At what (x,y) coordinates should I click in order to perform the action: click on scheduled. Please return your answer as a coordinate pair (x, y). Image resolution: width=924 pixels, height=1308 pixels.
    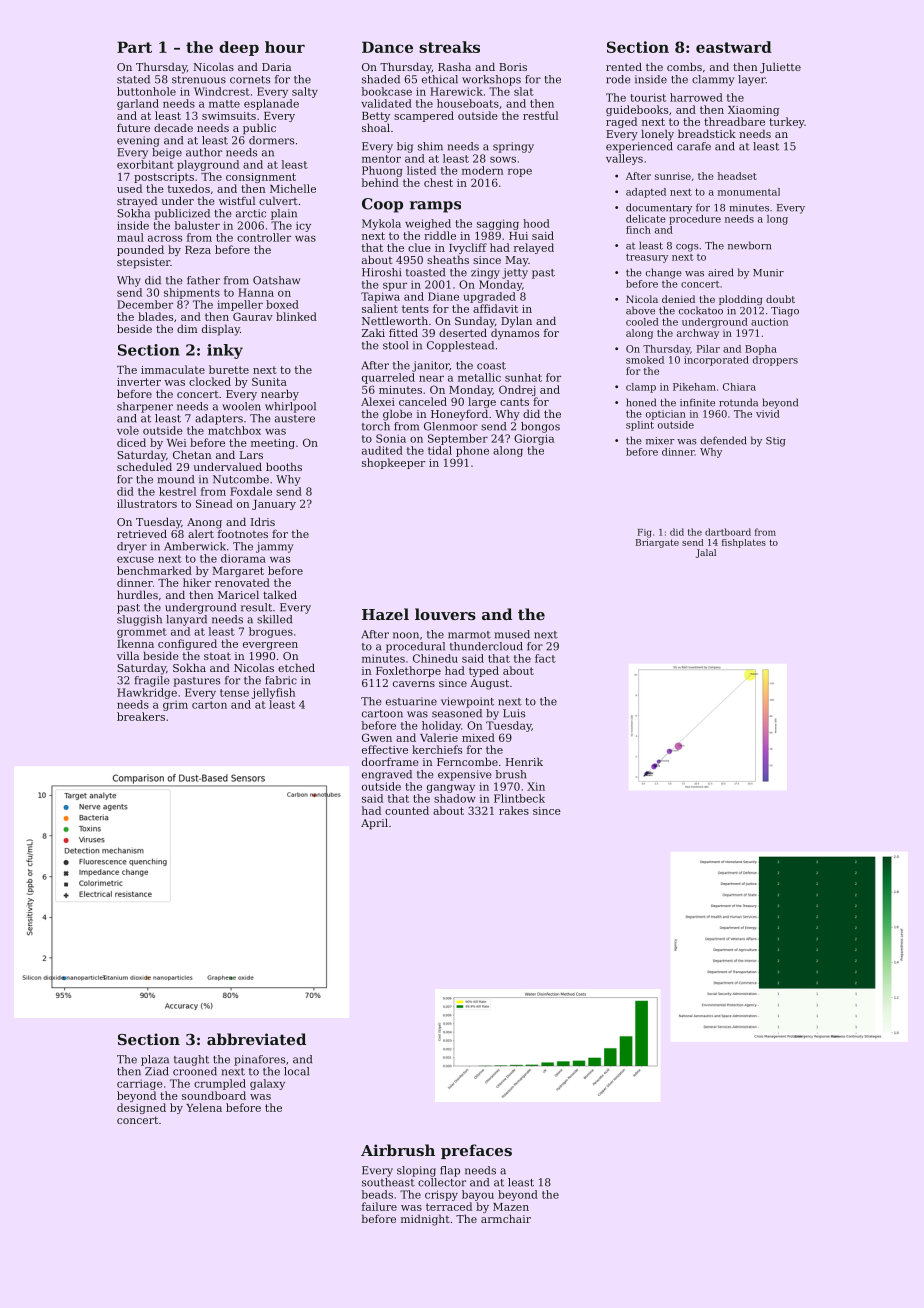
    Looking at the image, I should click on (144, 466).
